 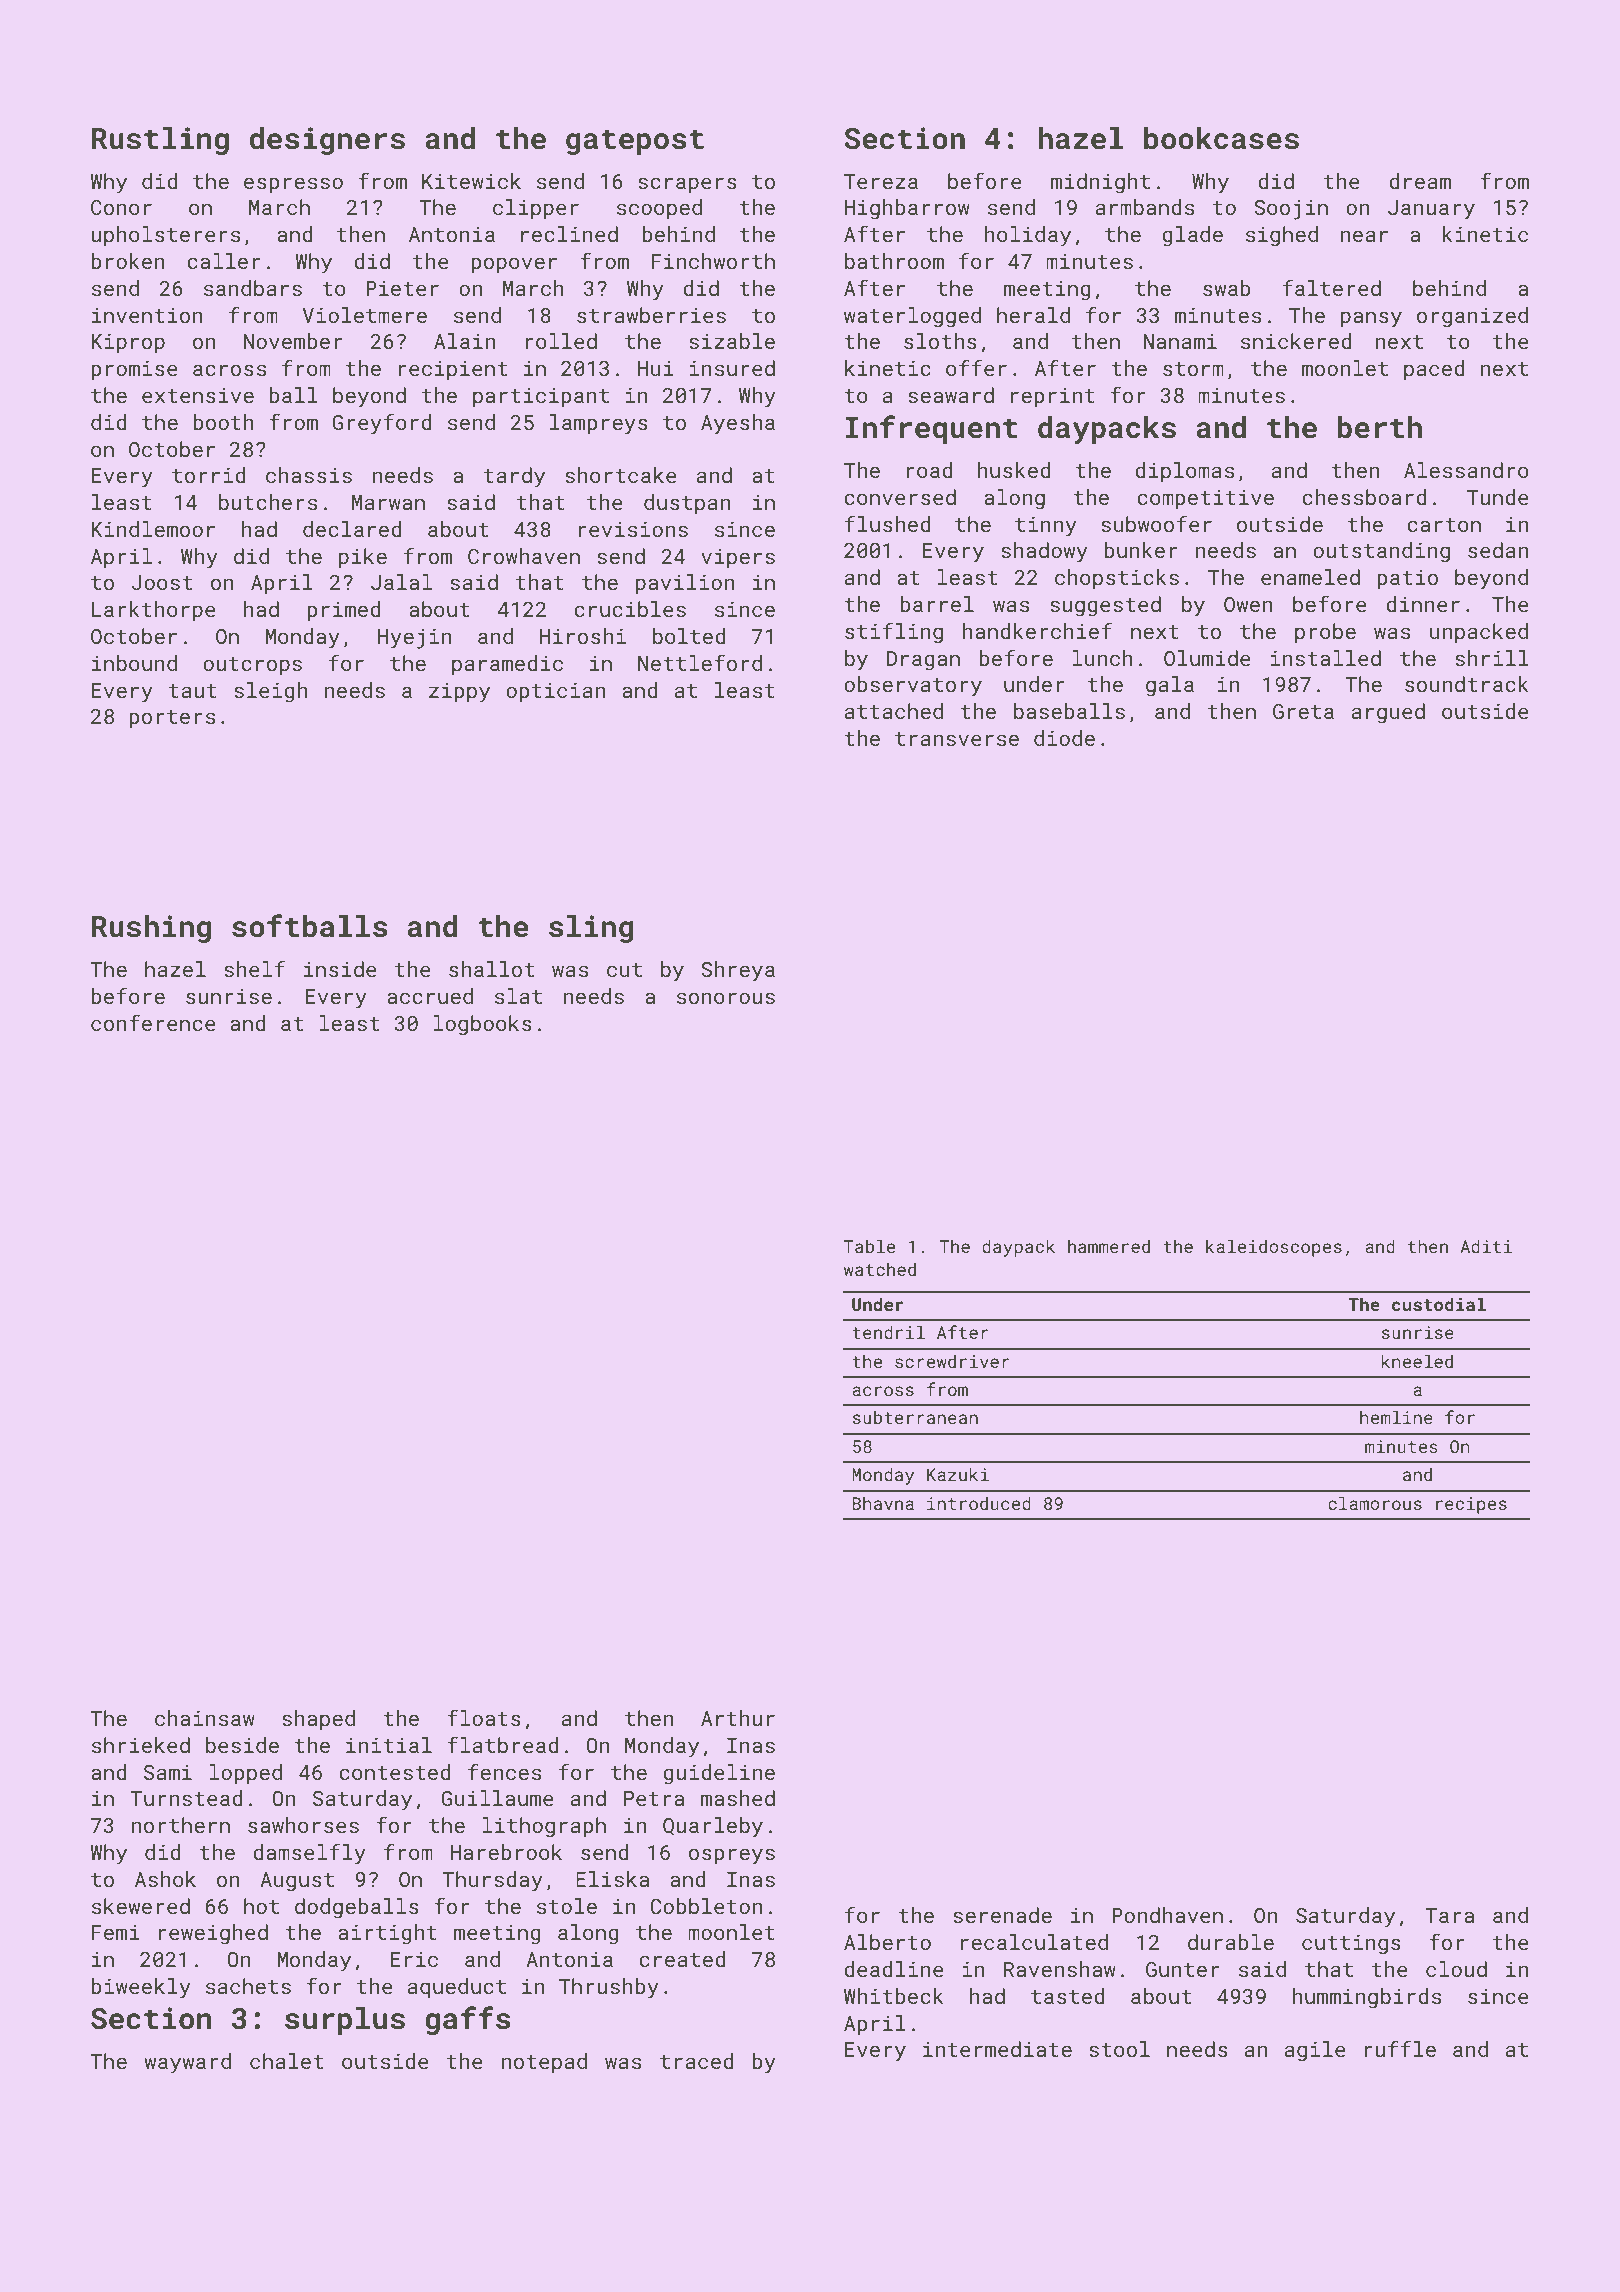 I want to click on Femi, so click(x=116, y=1932).
